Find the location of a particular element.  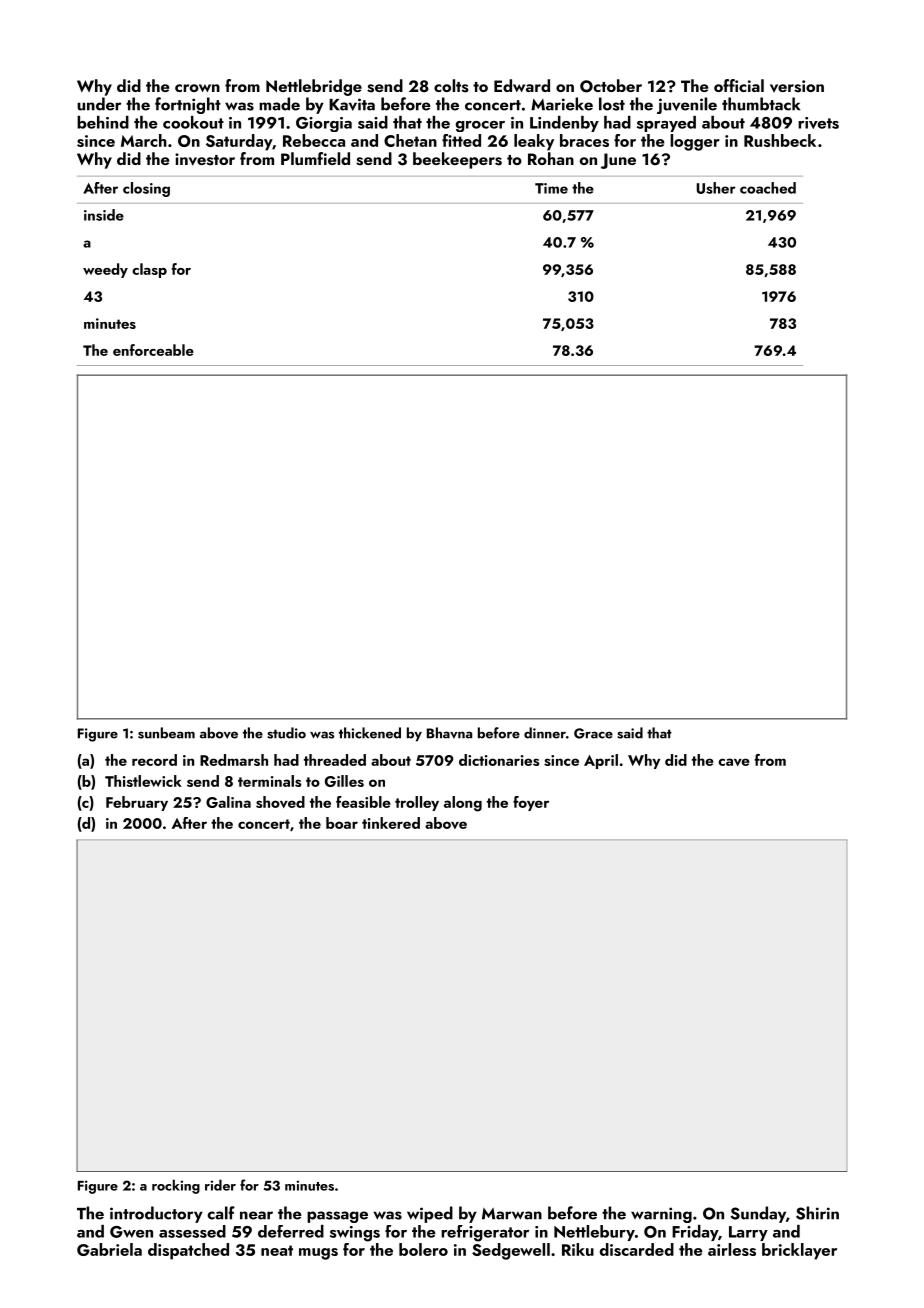

Marwan is located at coordinates (512, 1214).
